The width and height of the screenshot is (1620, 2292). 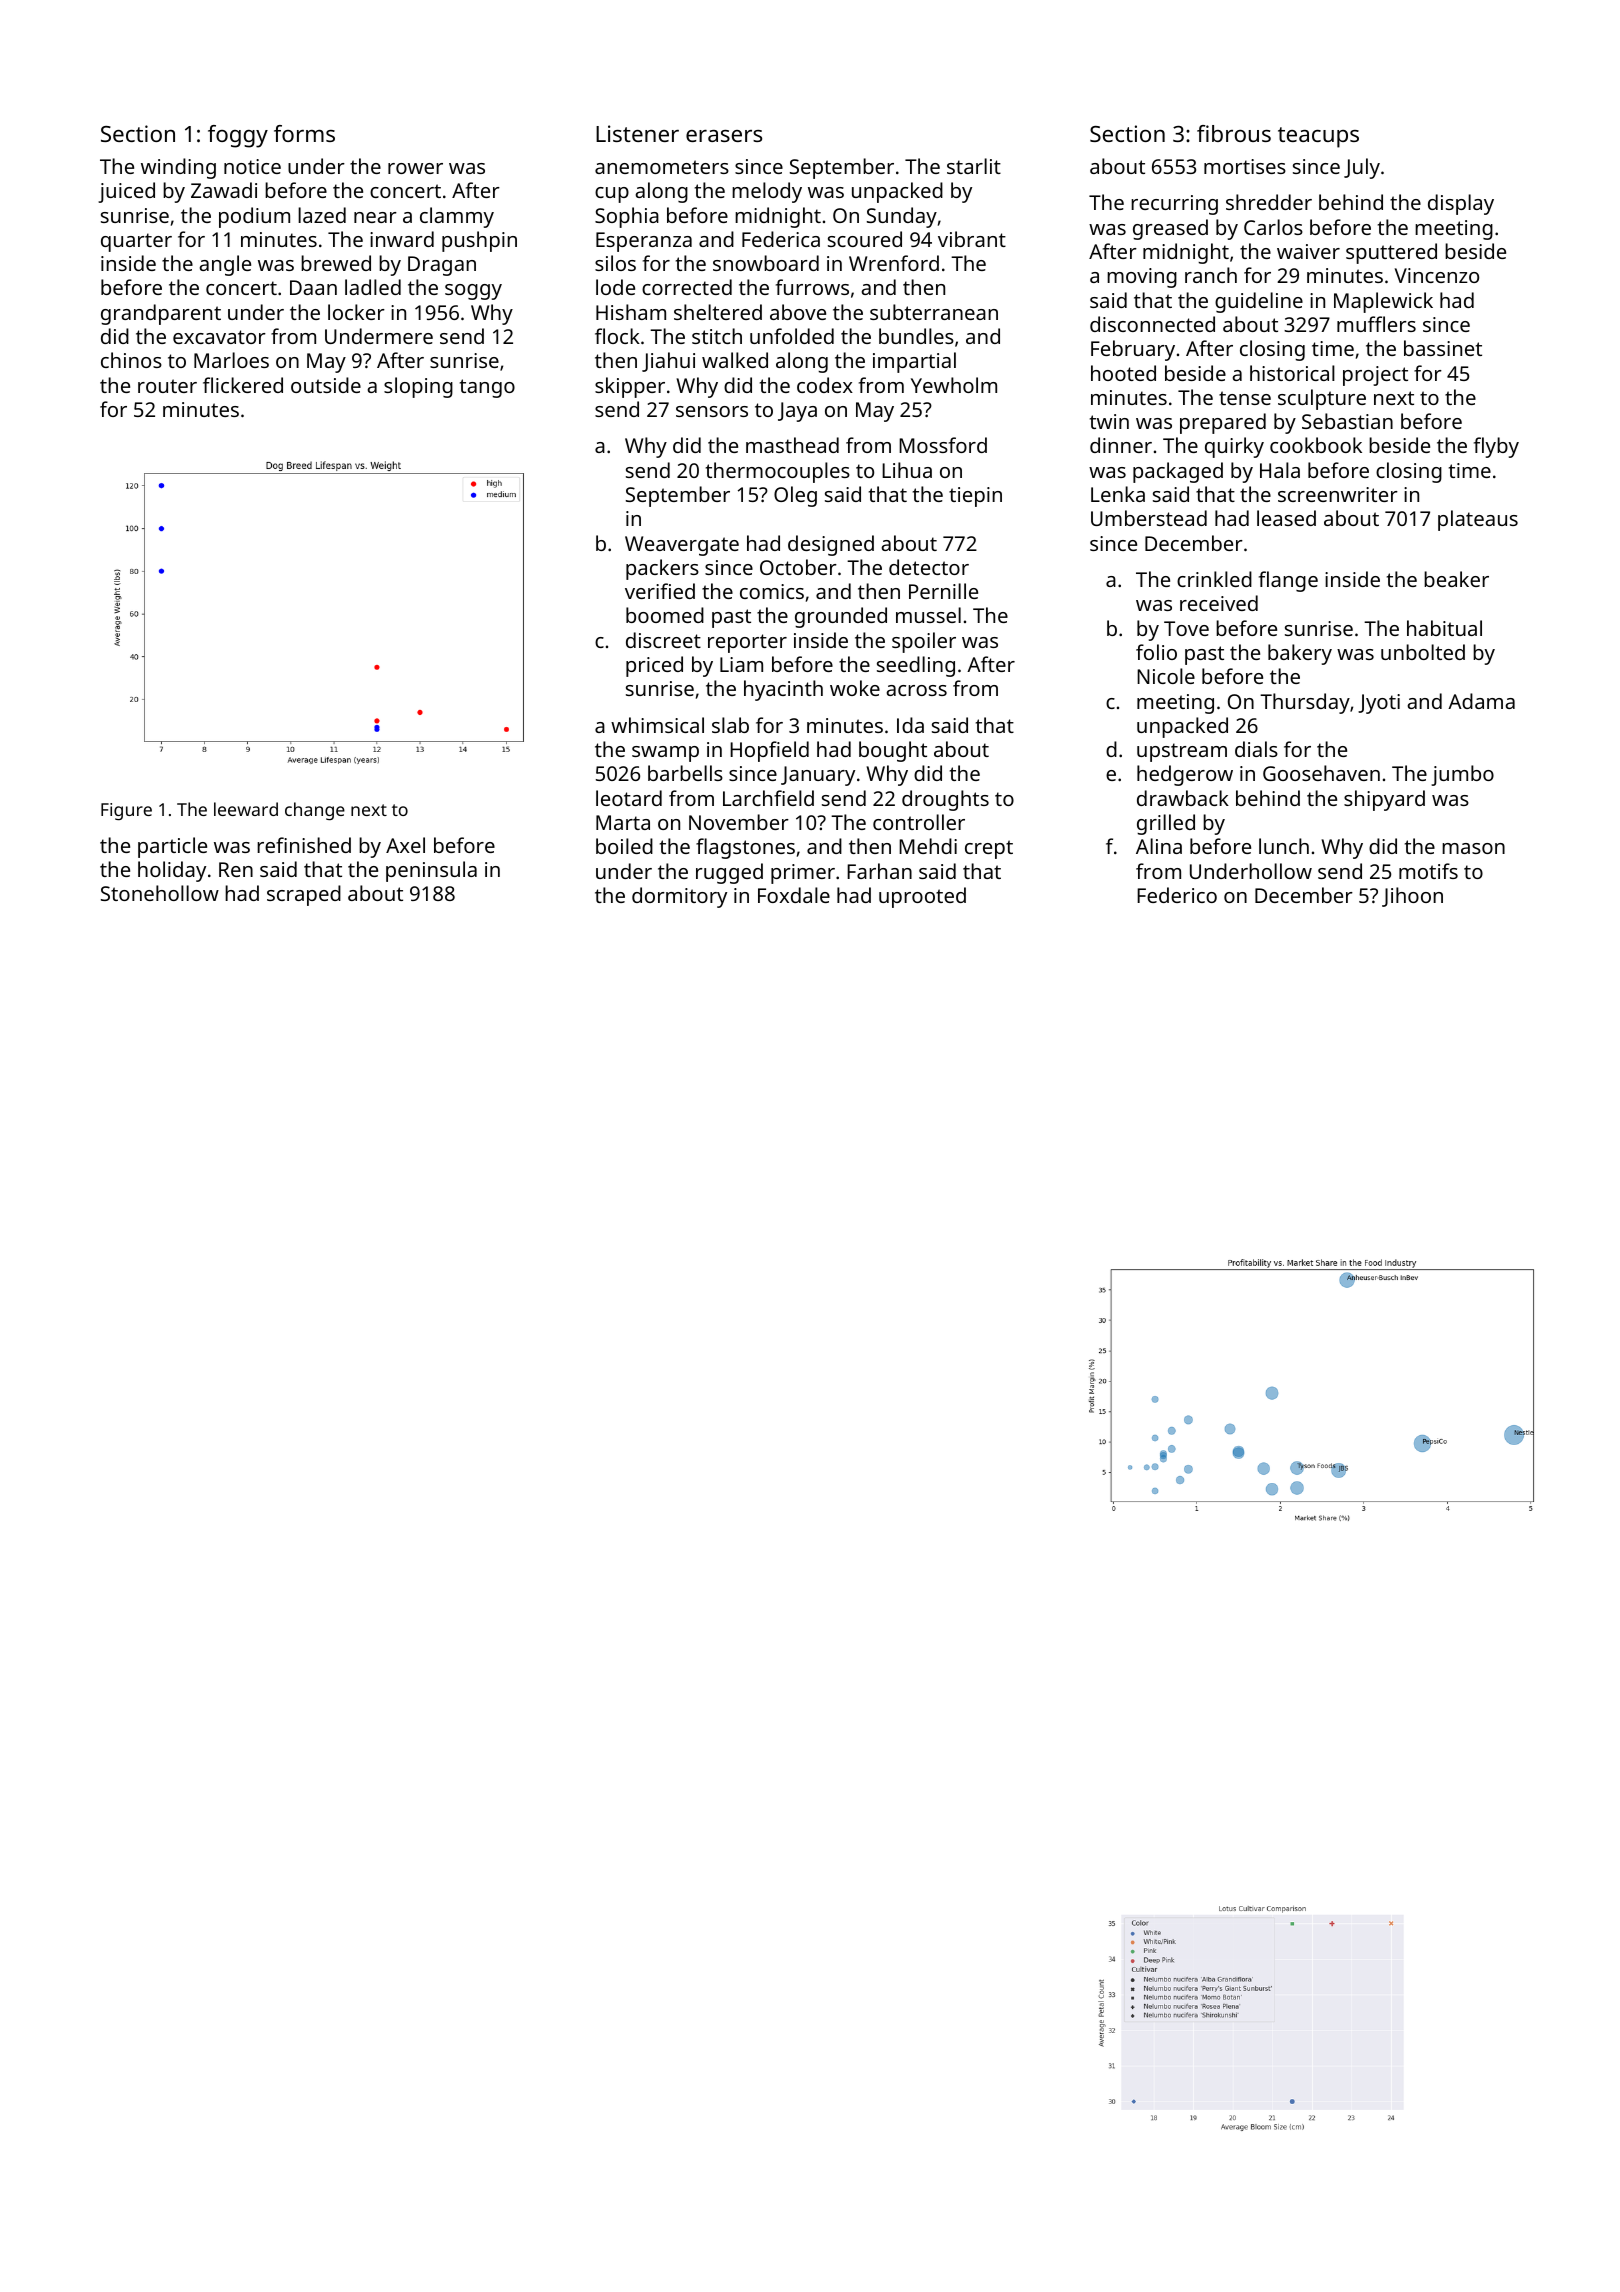 What do you see at coordinates (1234, 447) in the screenshot?
I see `quirky` at bounding box center [1234, 447].
